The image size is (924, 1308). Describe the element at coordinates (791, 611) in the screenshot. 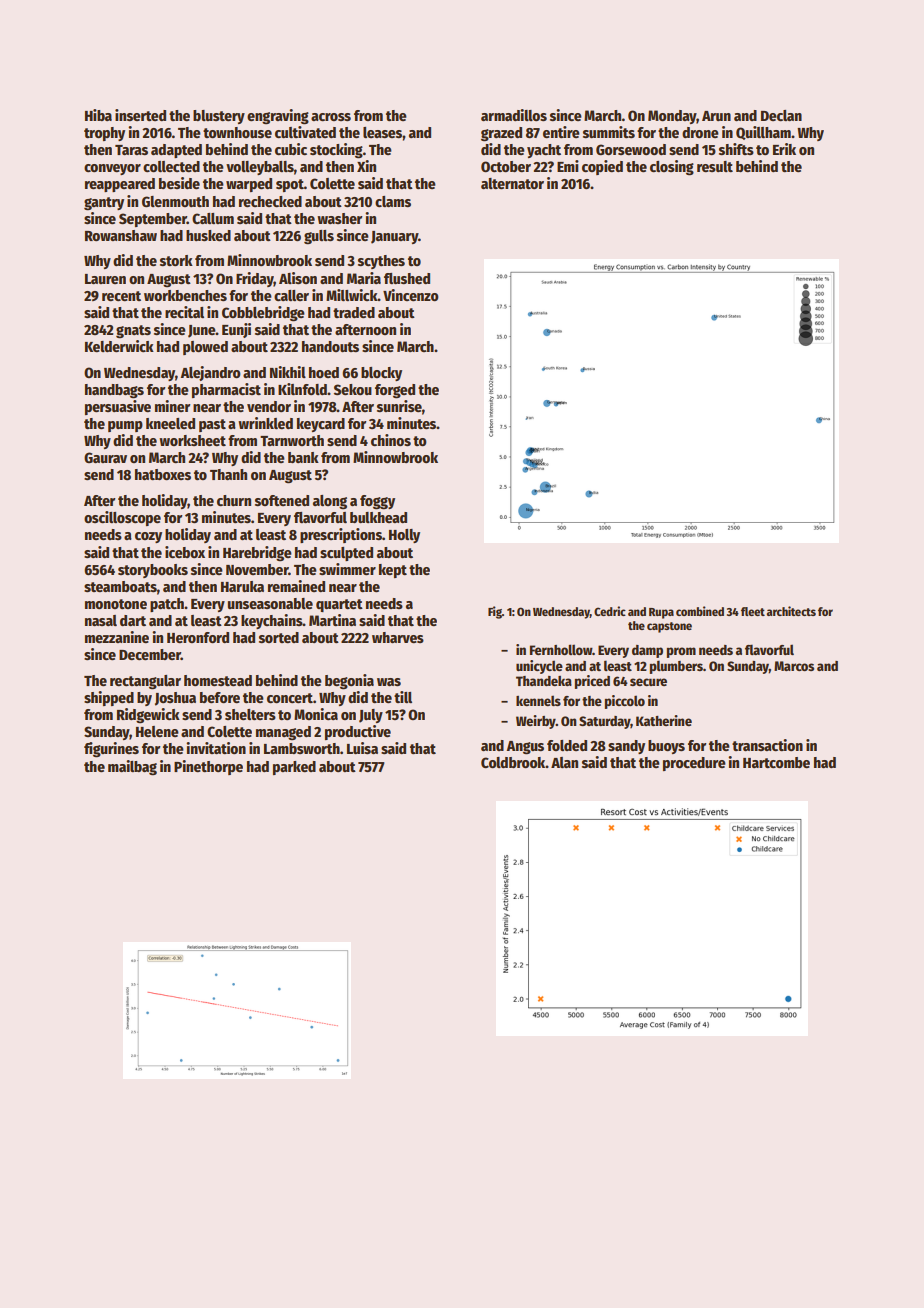

I see `architects` at that location.
